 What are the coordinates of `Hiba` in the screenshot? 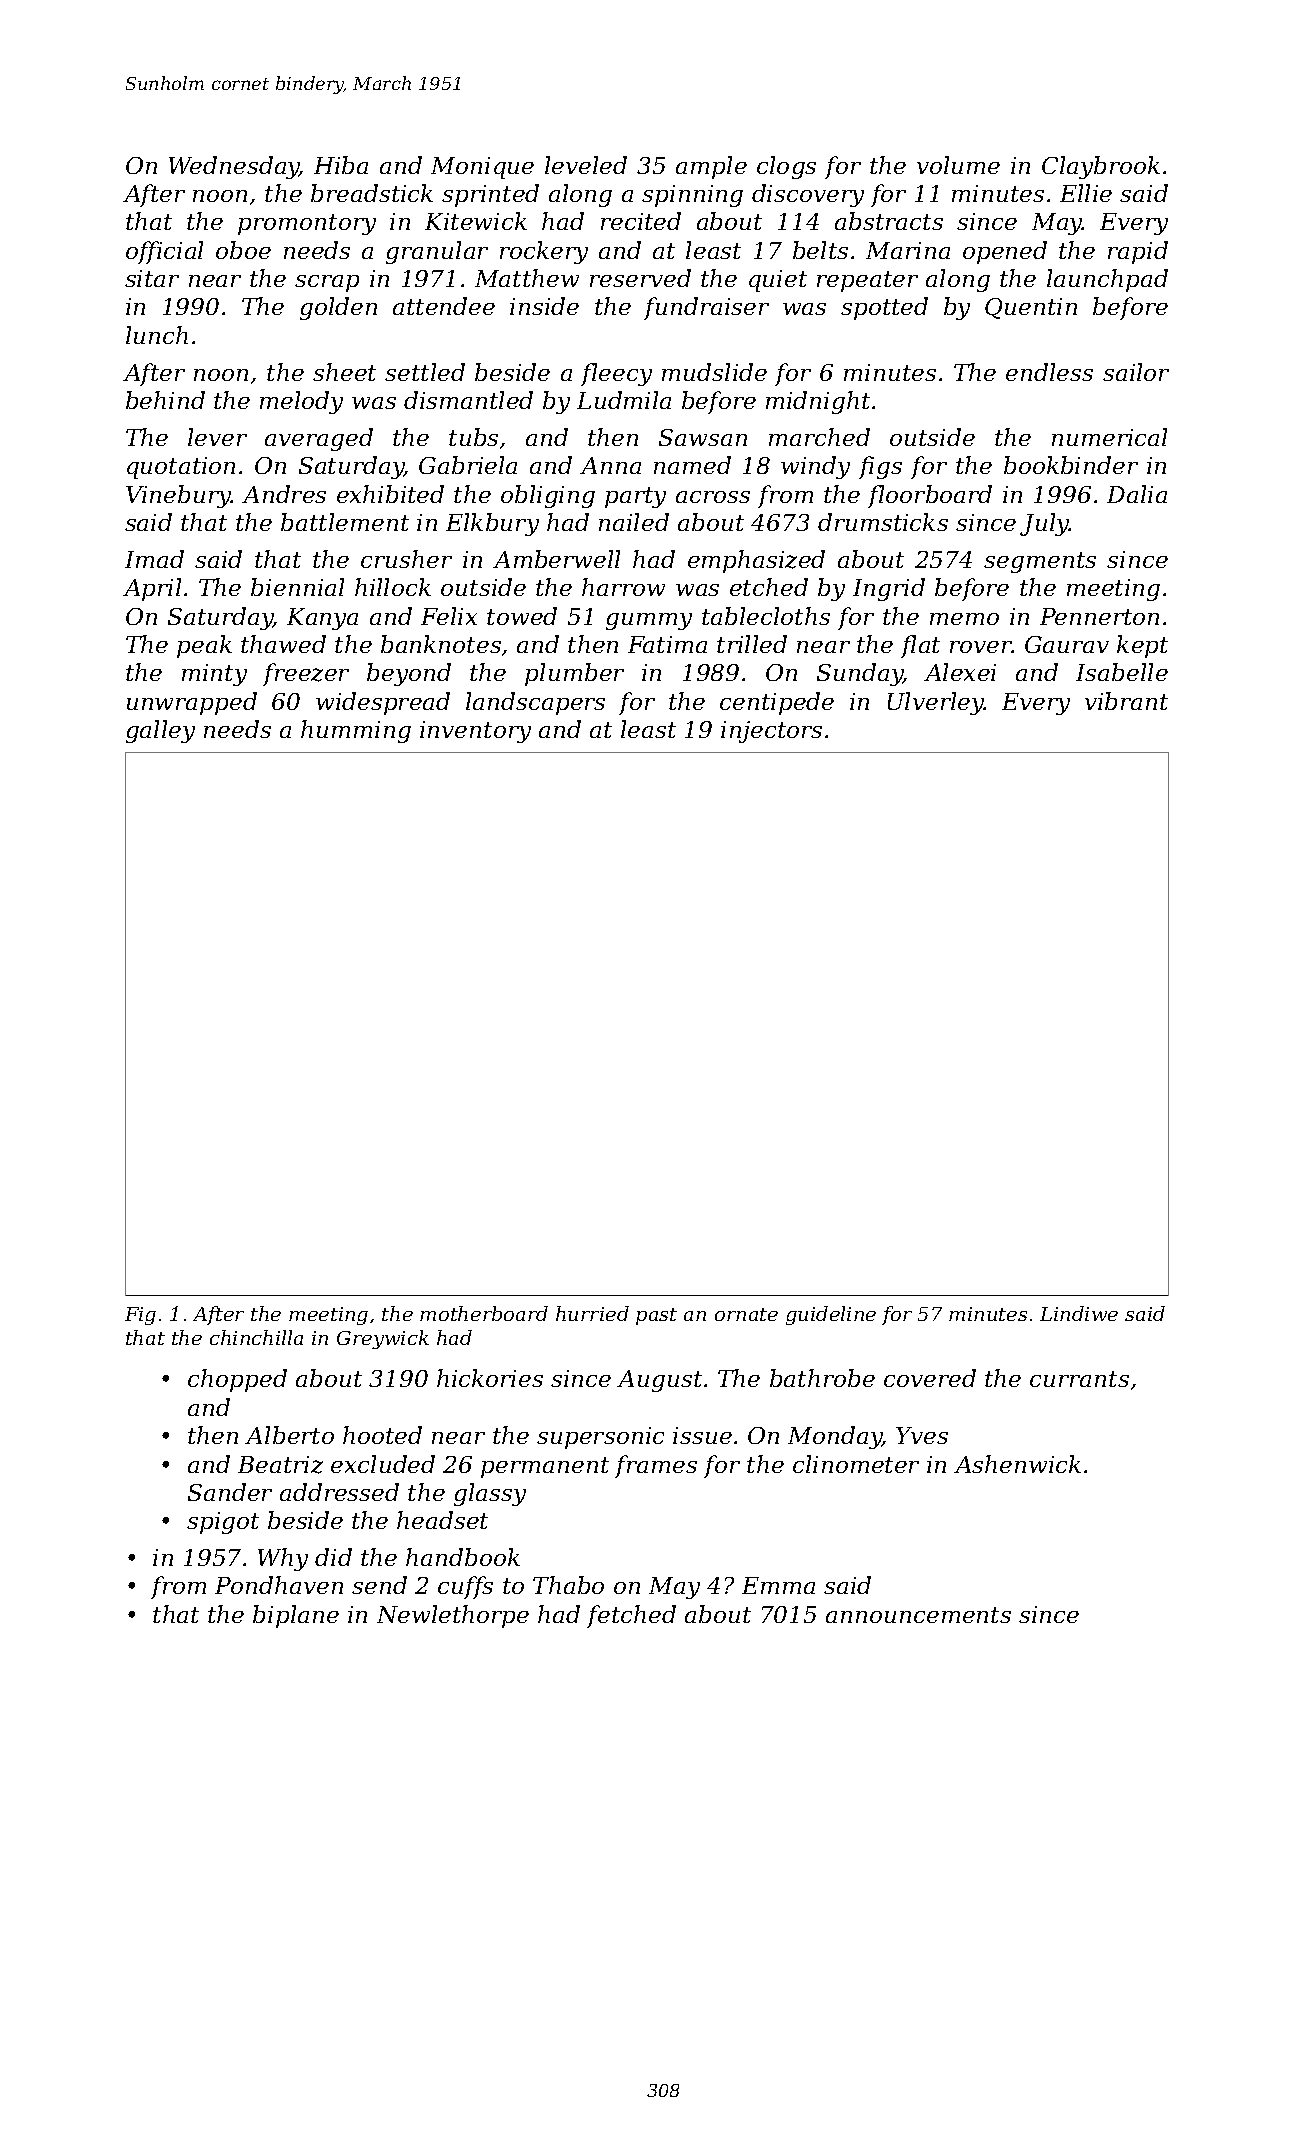 It's located at (341, 165).
